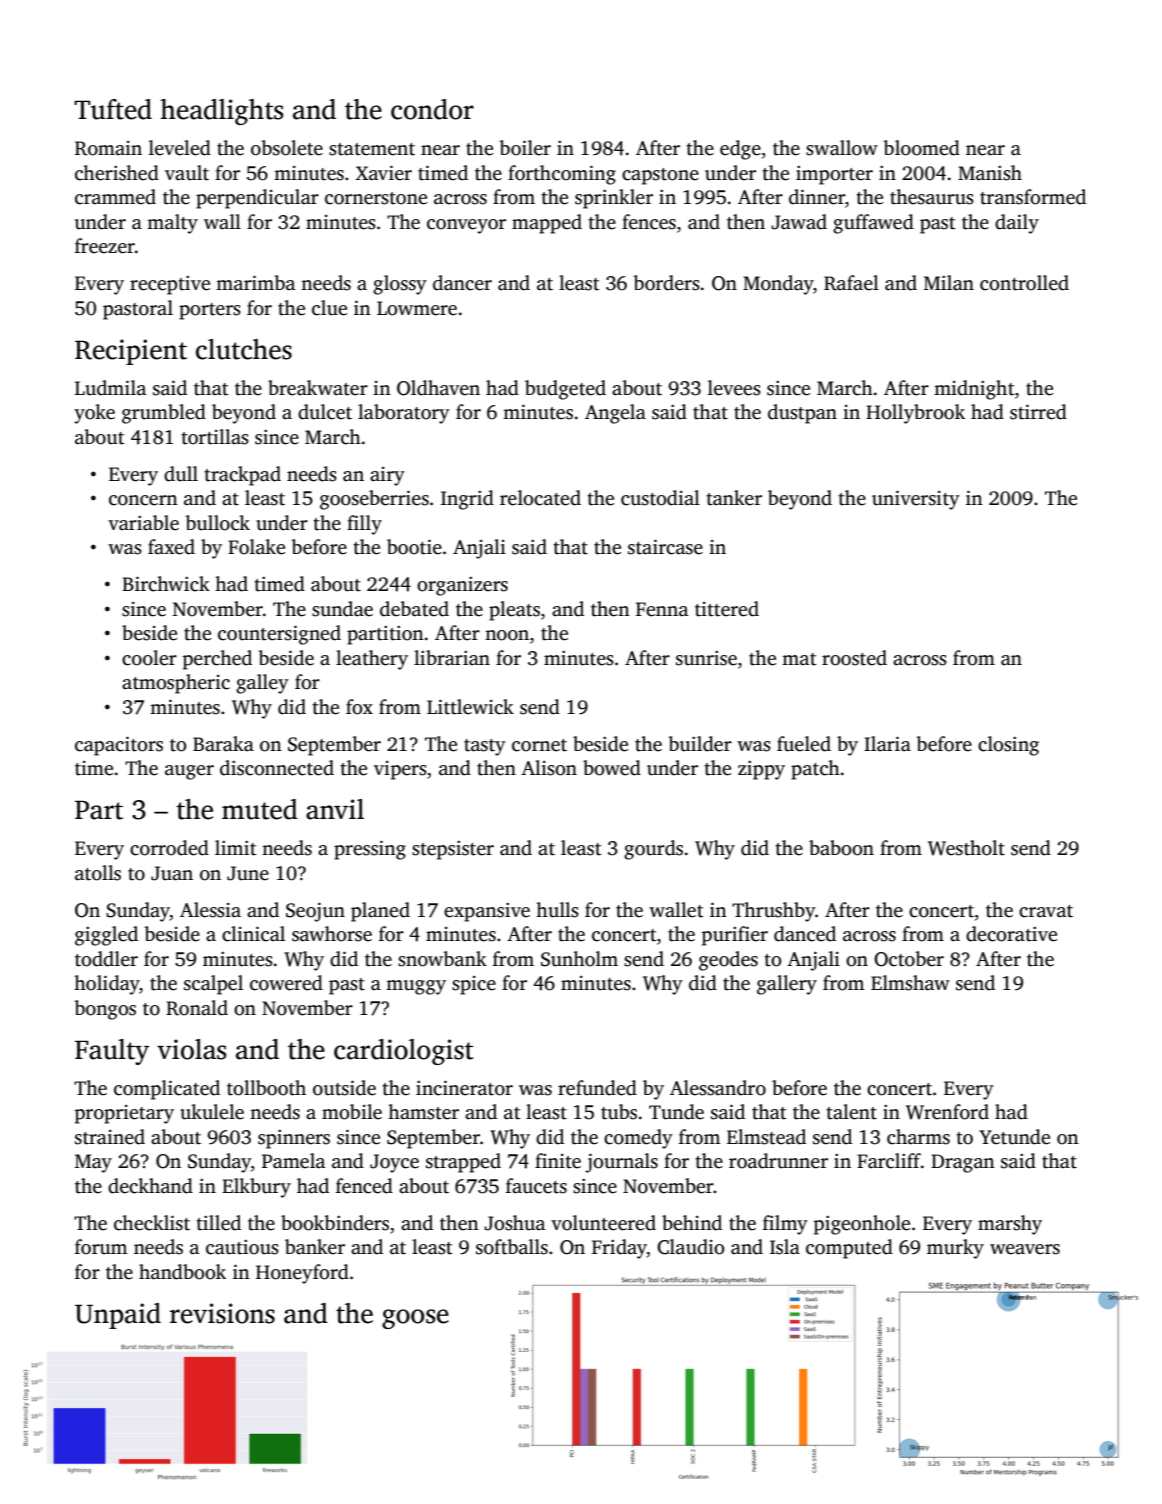  Describe the element at coordinates (344, 1088) in the screenshot. I see `outside` at that location.
